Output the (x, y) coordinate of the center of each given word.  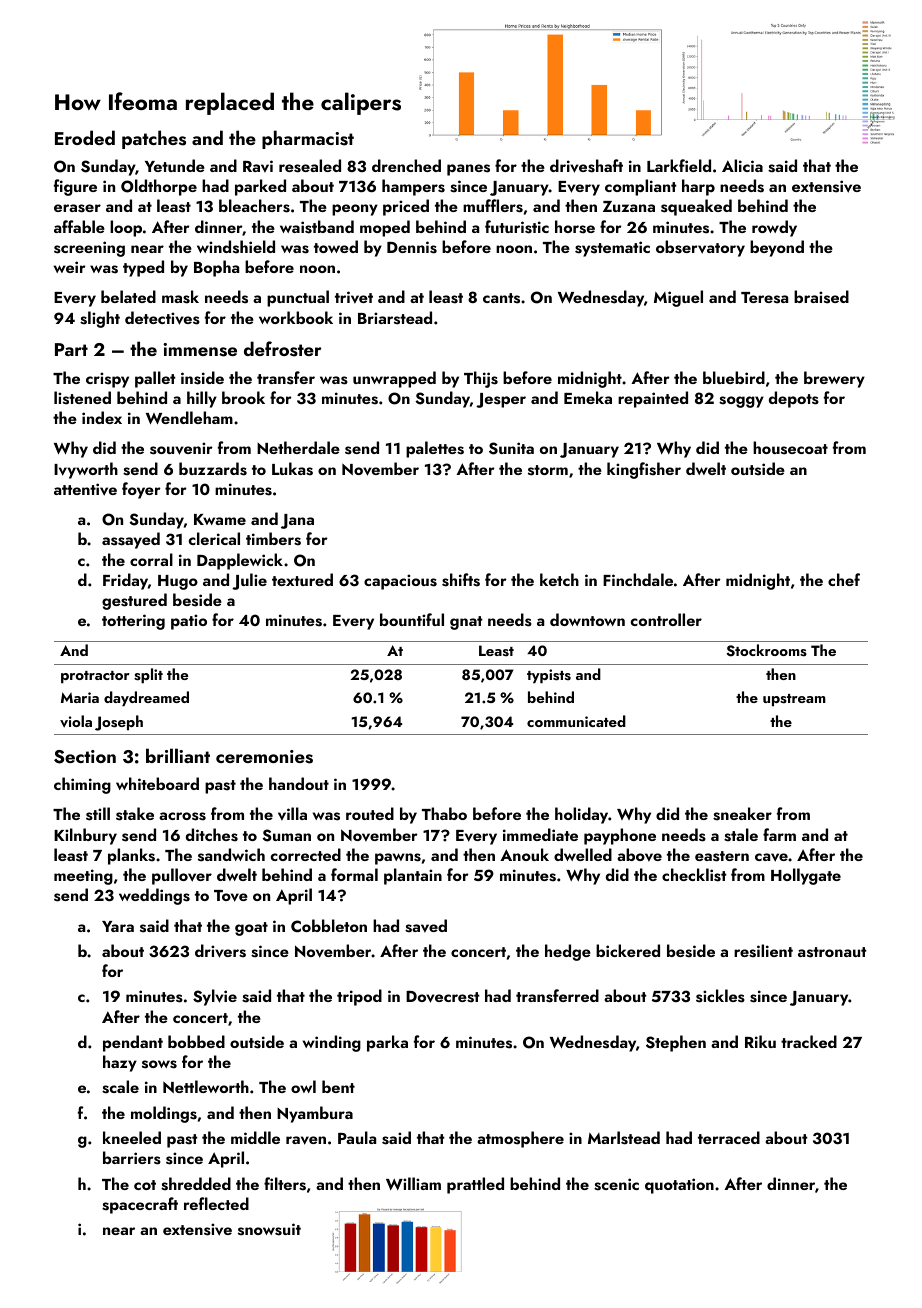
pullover (182, 876)
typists (549, 676)
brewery (834, 379)
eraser (77, 208)
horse (575, 227)
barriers (132, 1158)
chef (844, 579)
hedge (568, 952)
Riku (760, 1041)
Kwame (220, 519)
